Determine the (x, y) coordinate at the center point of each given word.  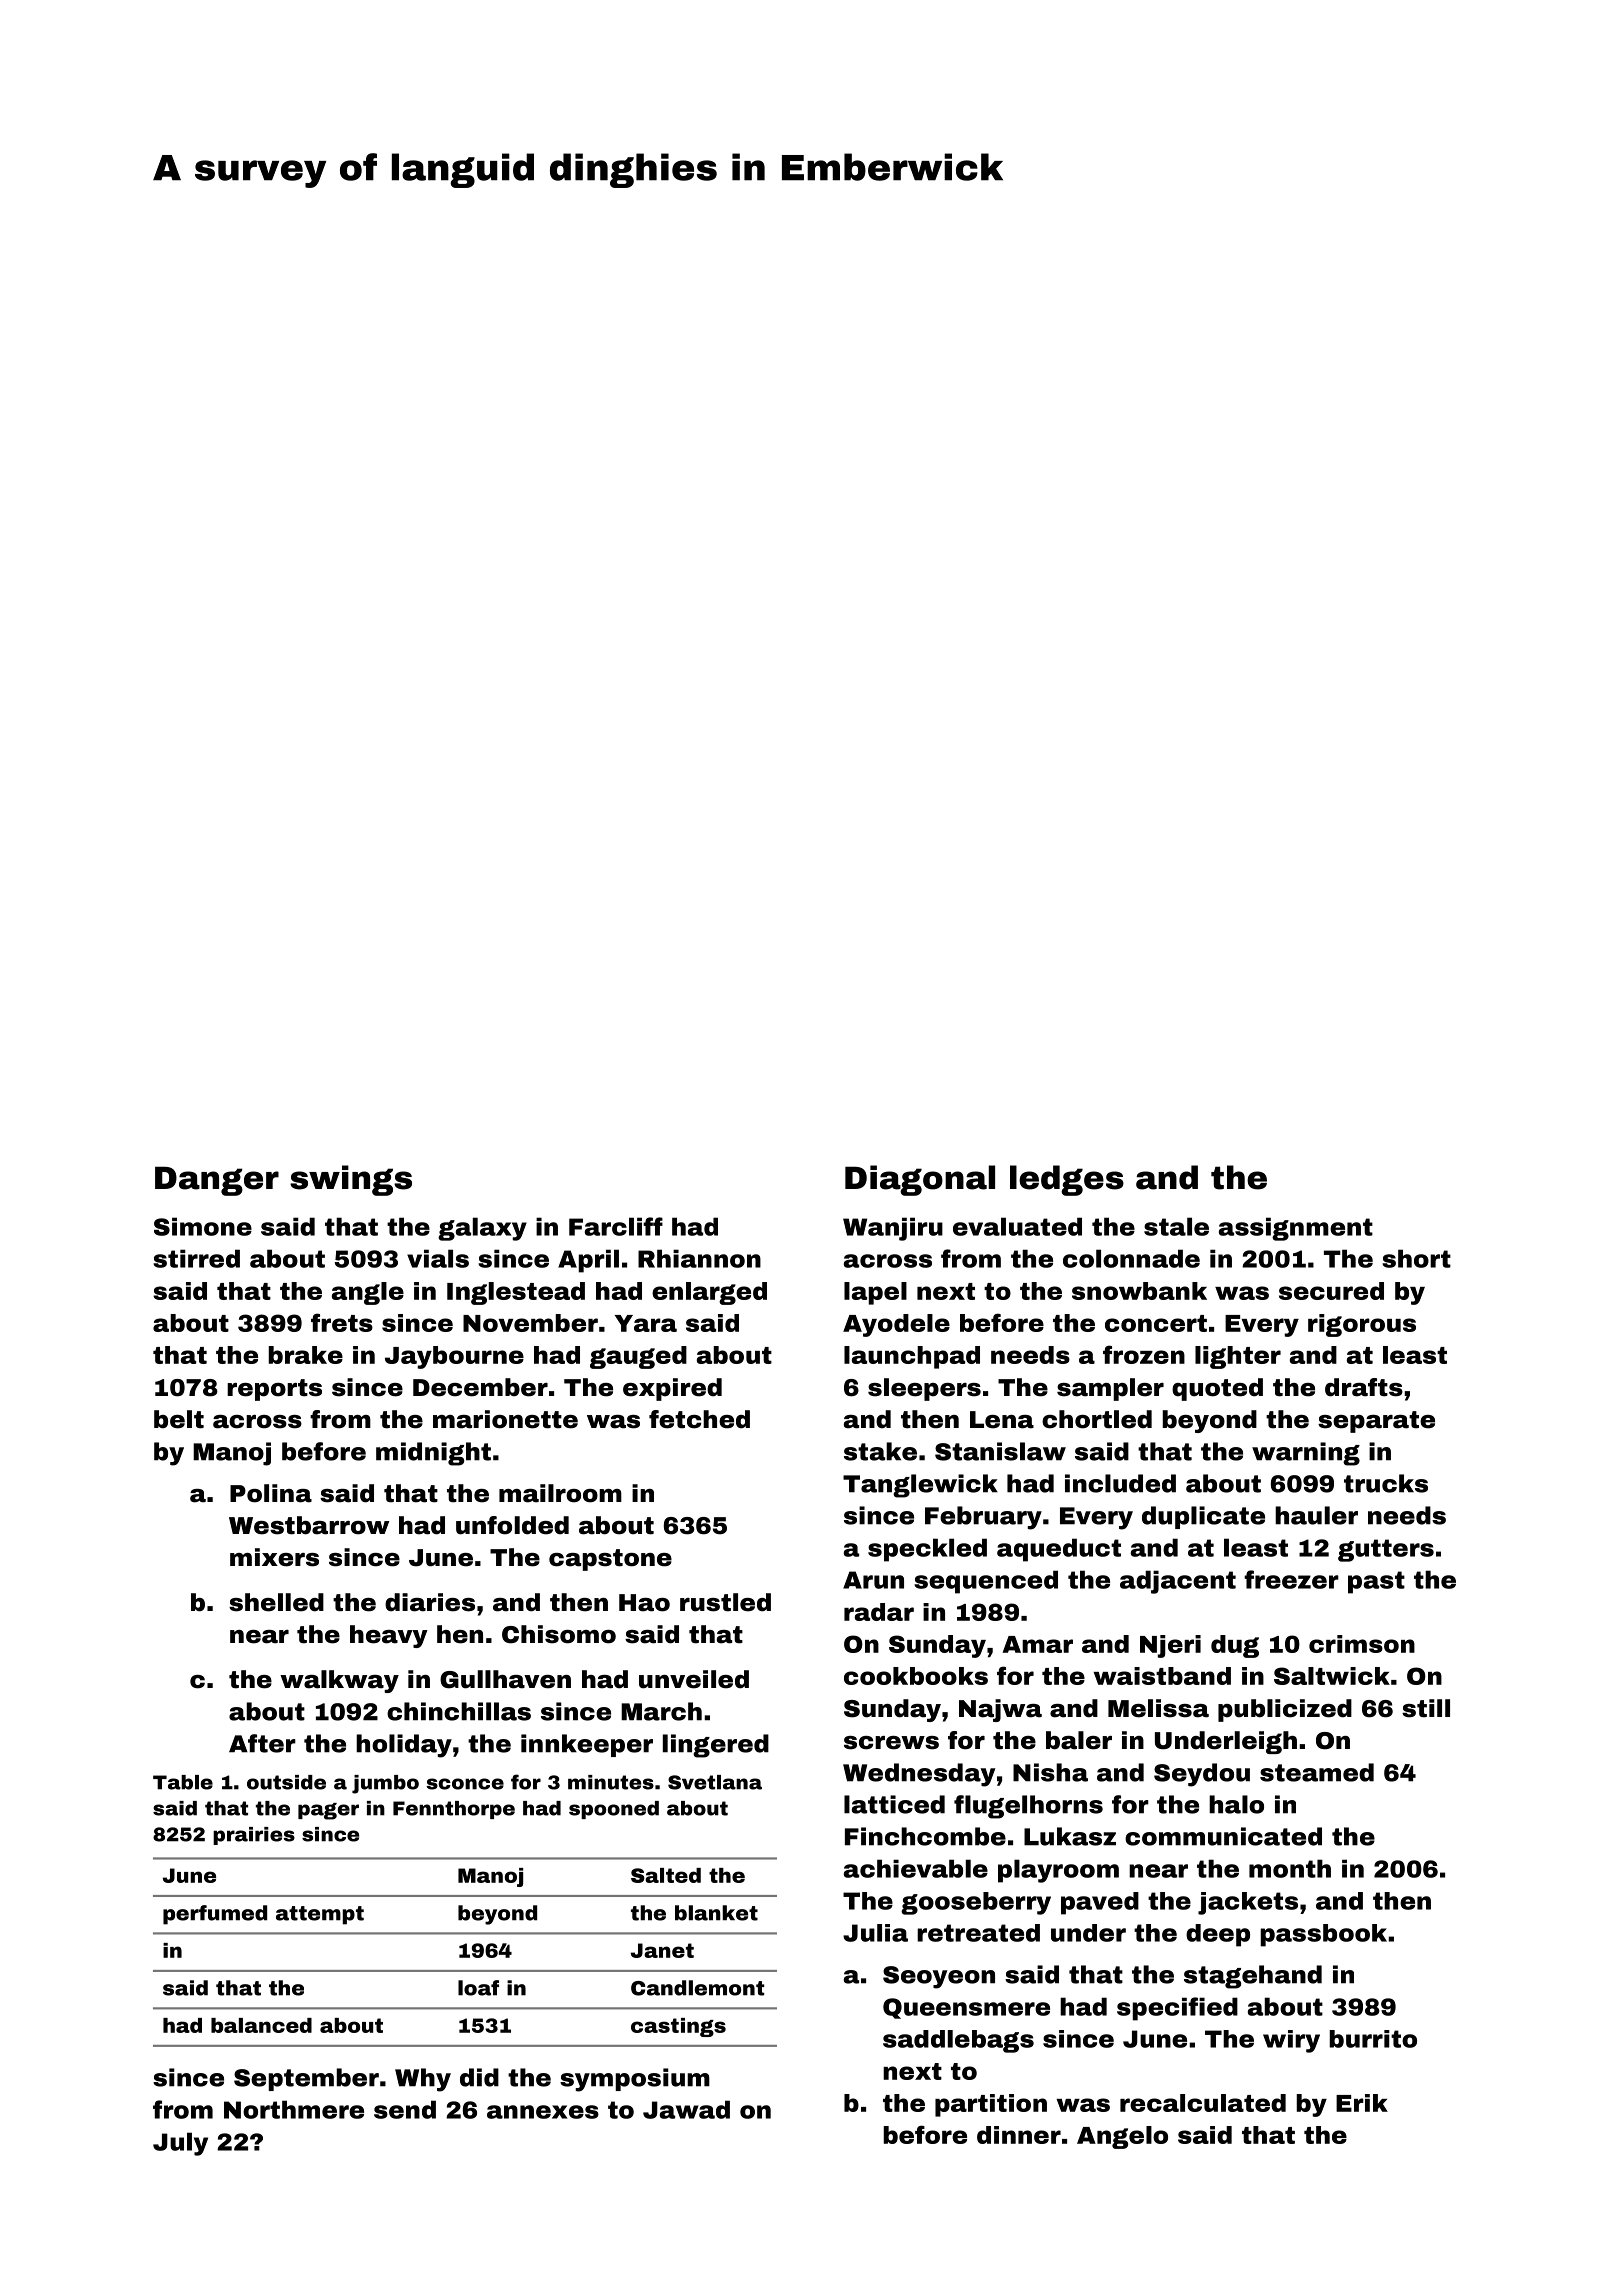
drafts (1364, 1387)
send (405, 2109)
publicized (1285, 1710)
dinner (1019, 2135)
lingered (716, 1746)
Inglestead (516, 1293)
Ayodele (896, 1325)
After (262, 1743)
